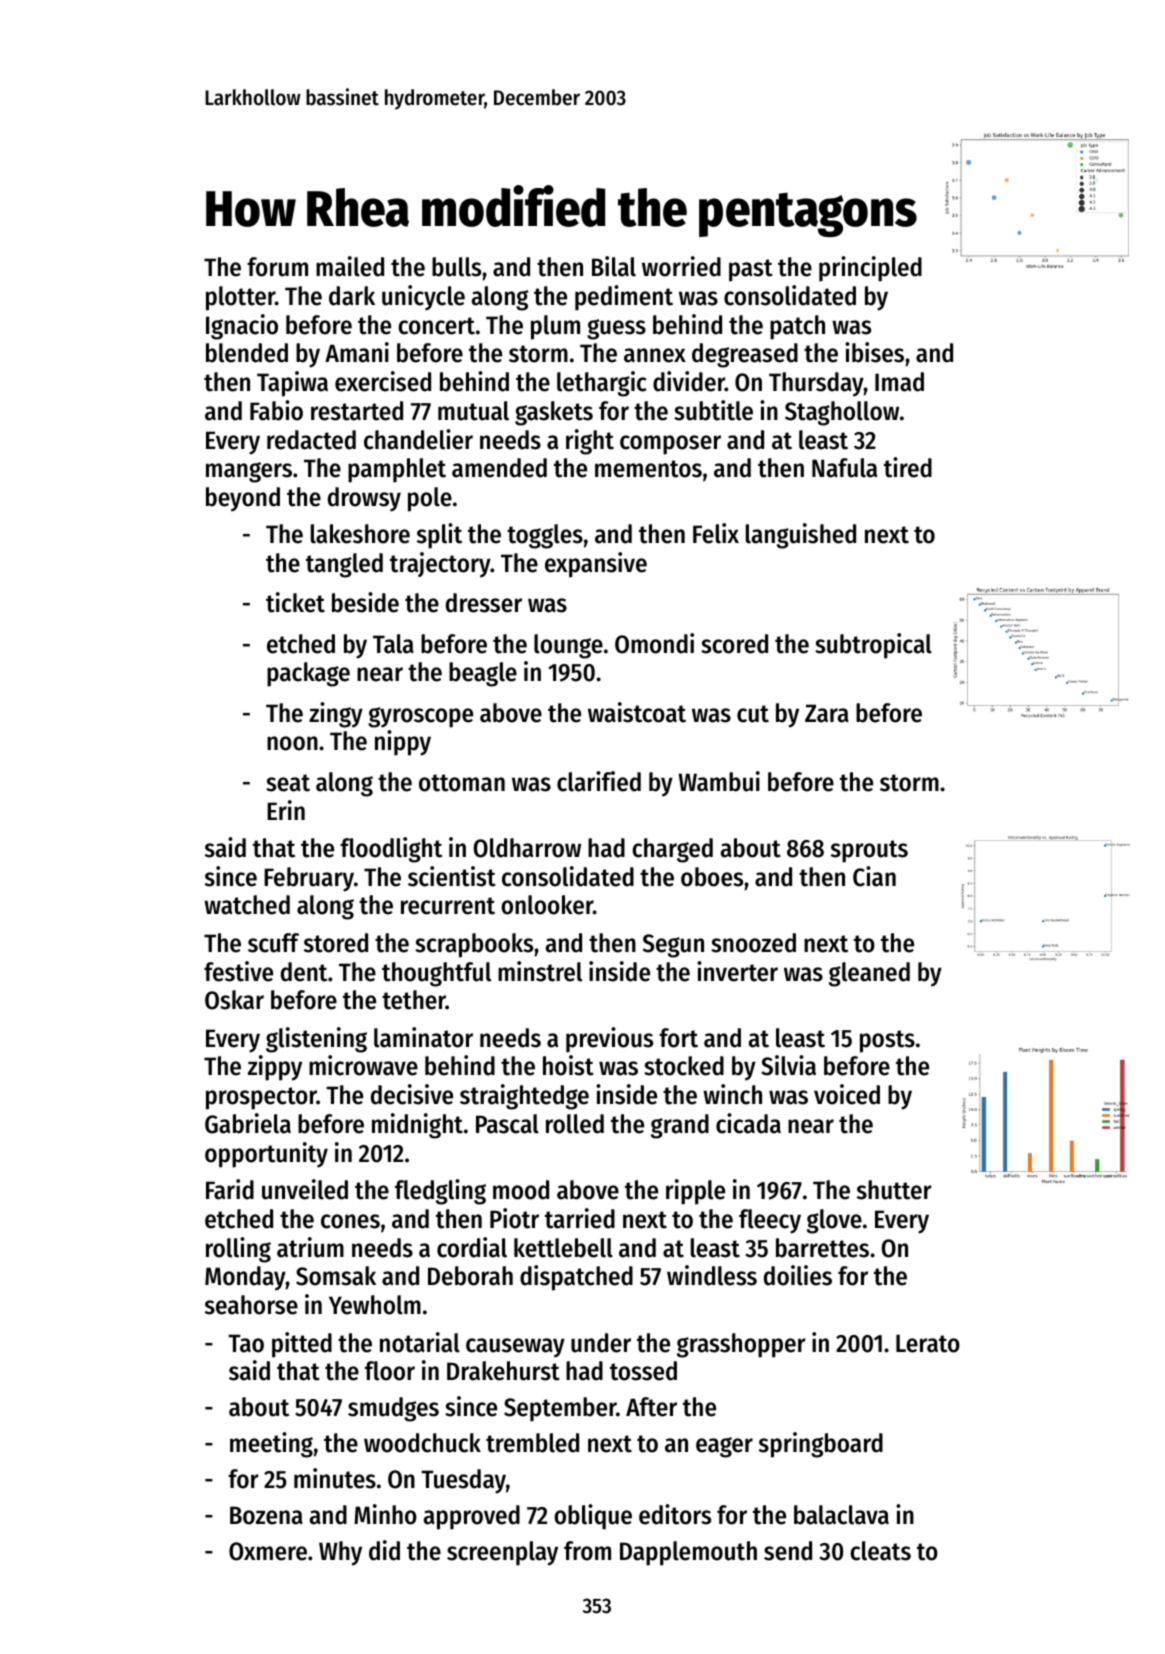 Image resolution: width=1165 pixels, height=1654 pixels. Describe the element at coordinates (928, 1343) in the document. I see `Lerato` at that location.
